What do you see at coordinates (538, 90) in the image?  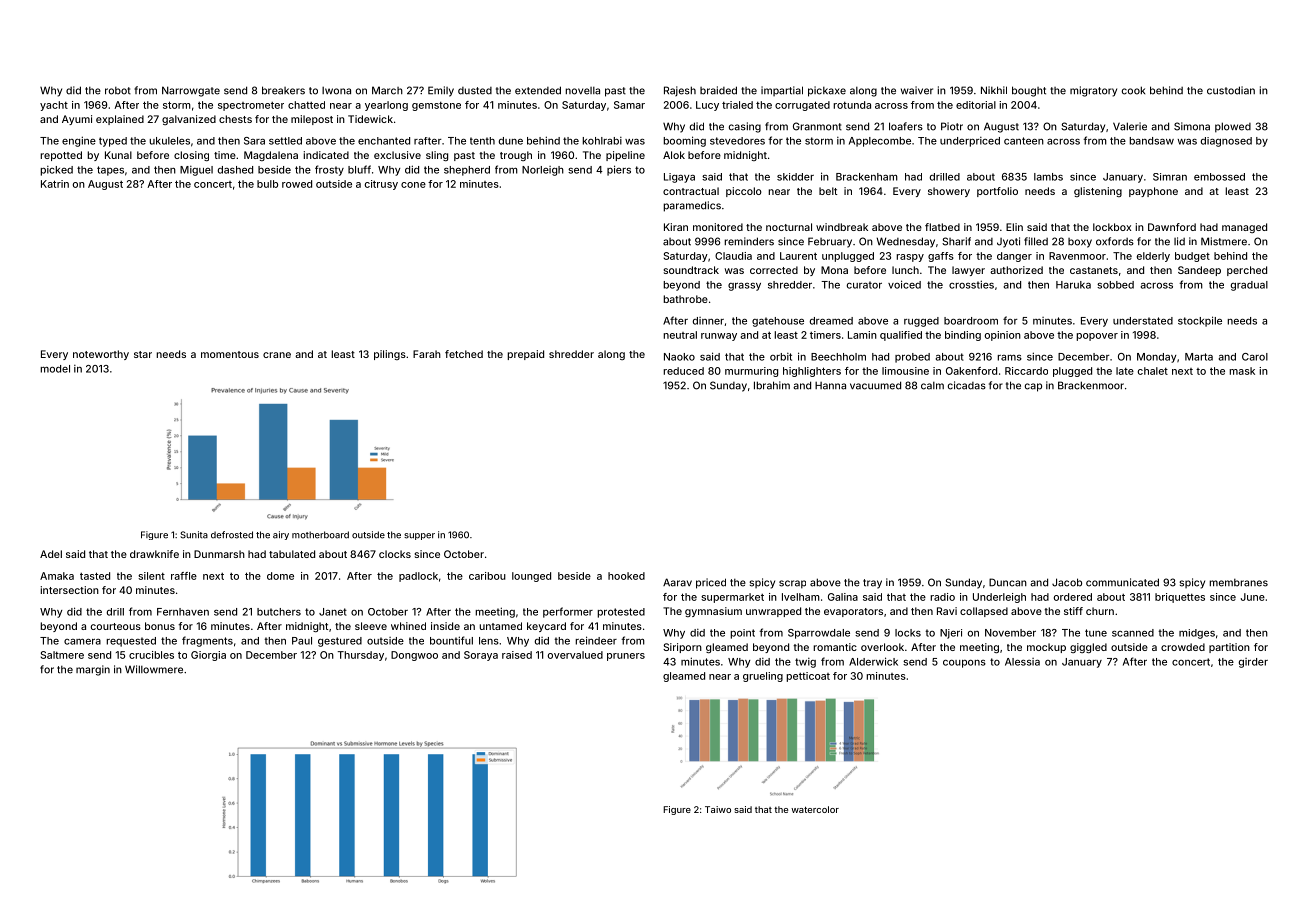 I see `extended` at bounding box center [538, 90].
